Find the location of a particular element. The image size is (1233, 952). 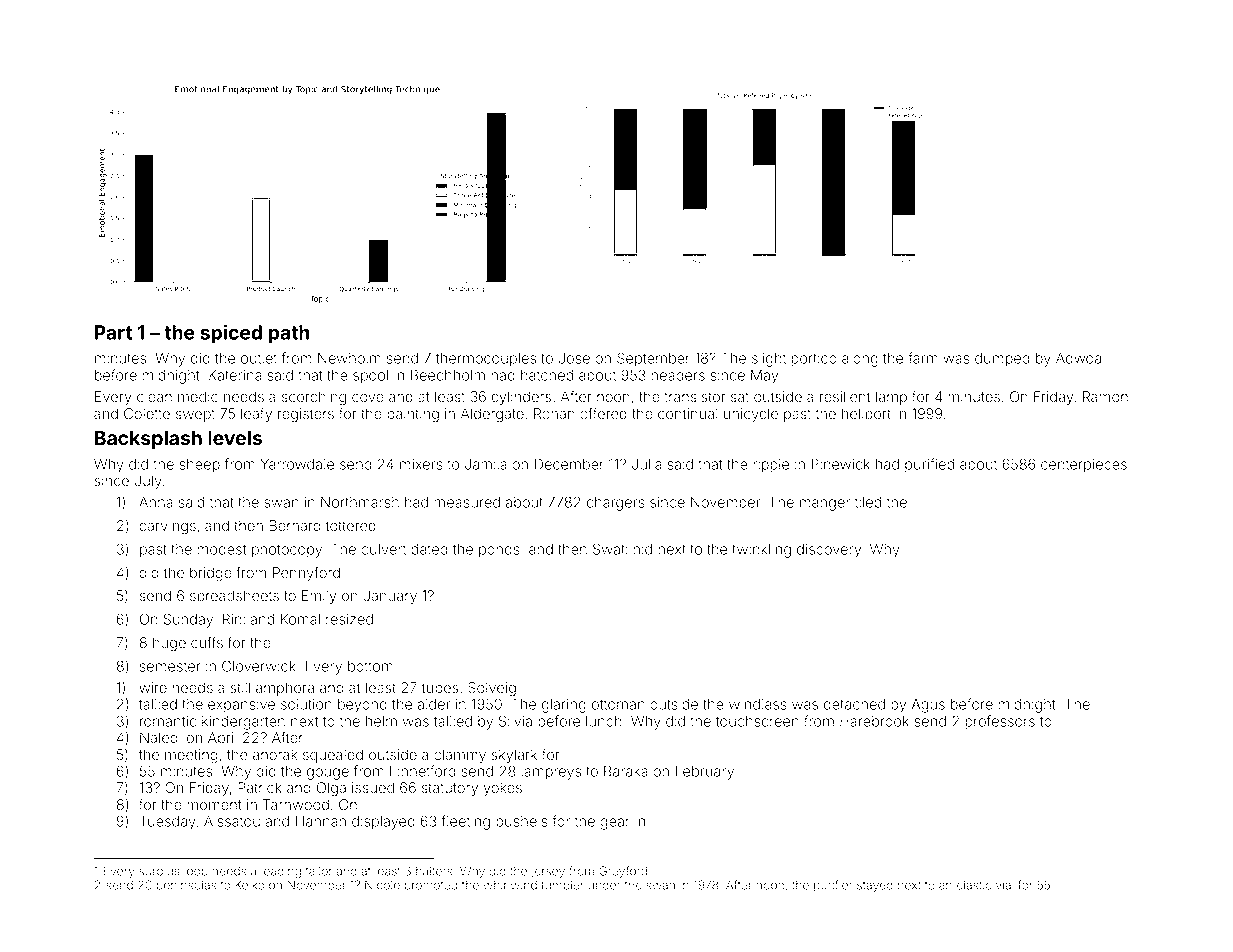

Adwoa is located at coordinates (1078, 358).
